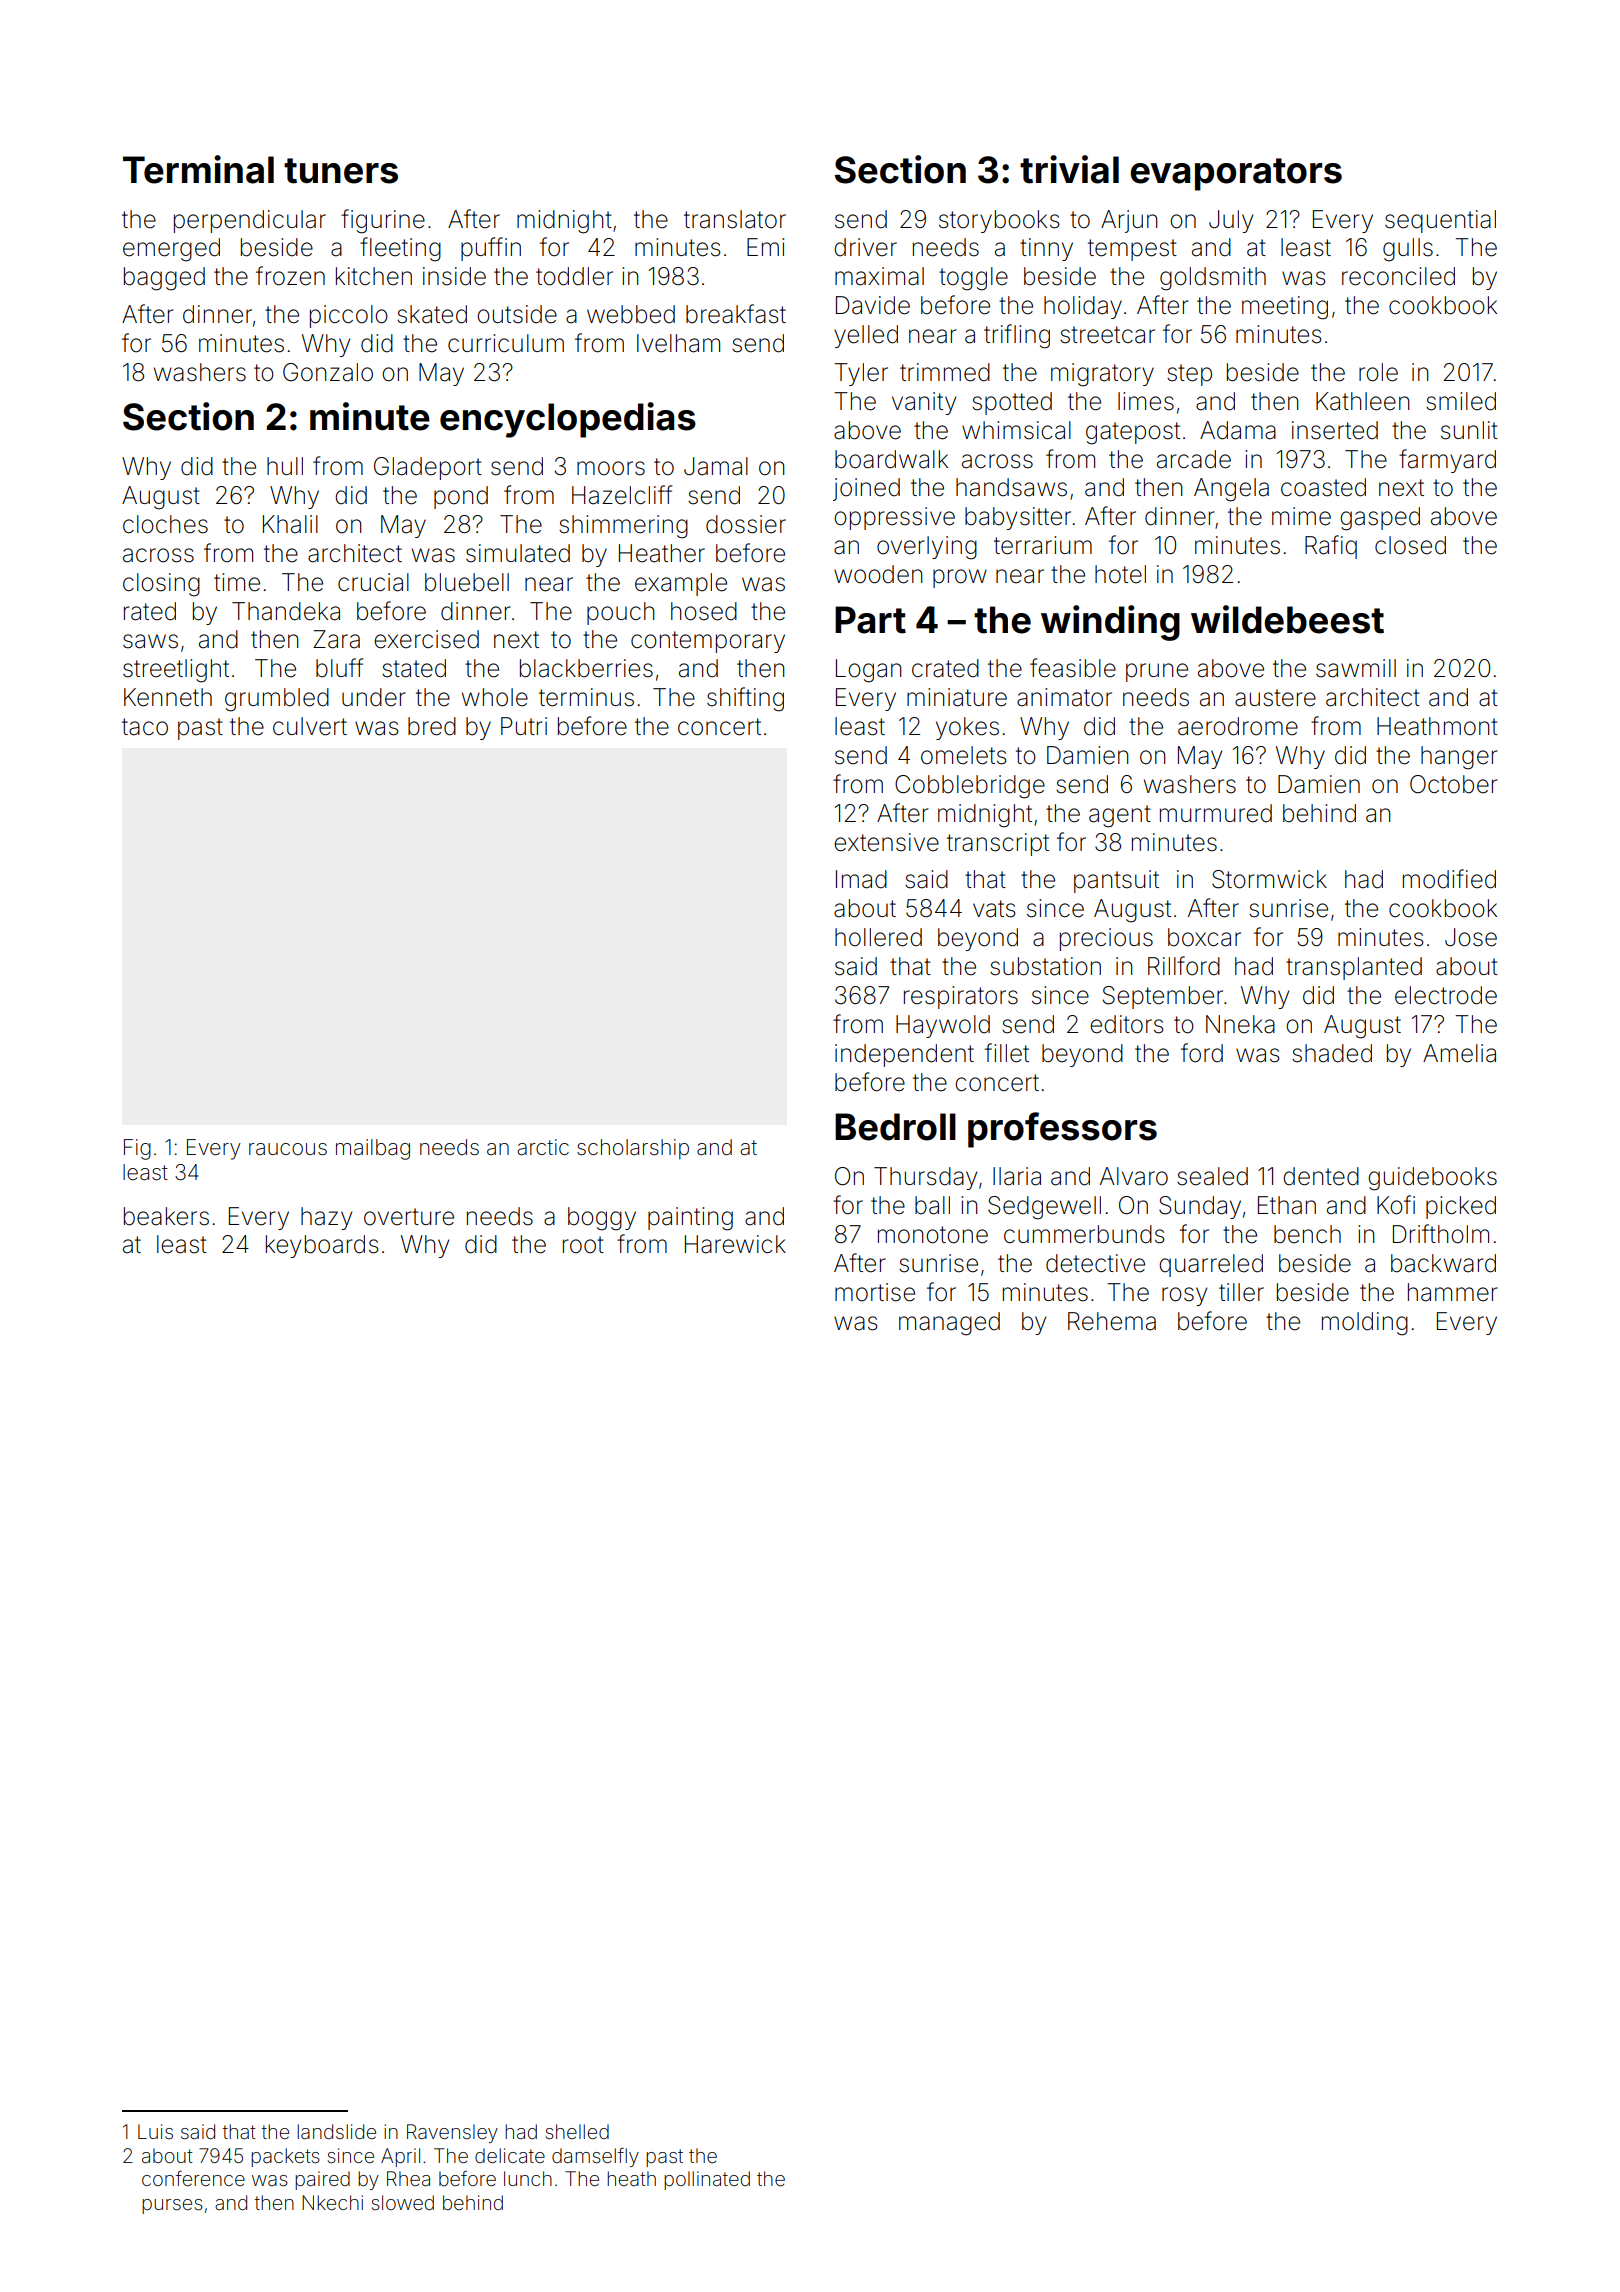  I want to click on molding, so click(1365, 1324).
